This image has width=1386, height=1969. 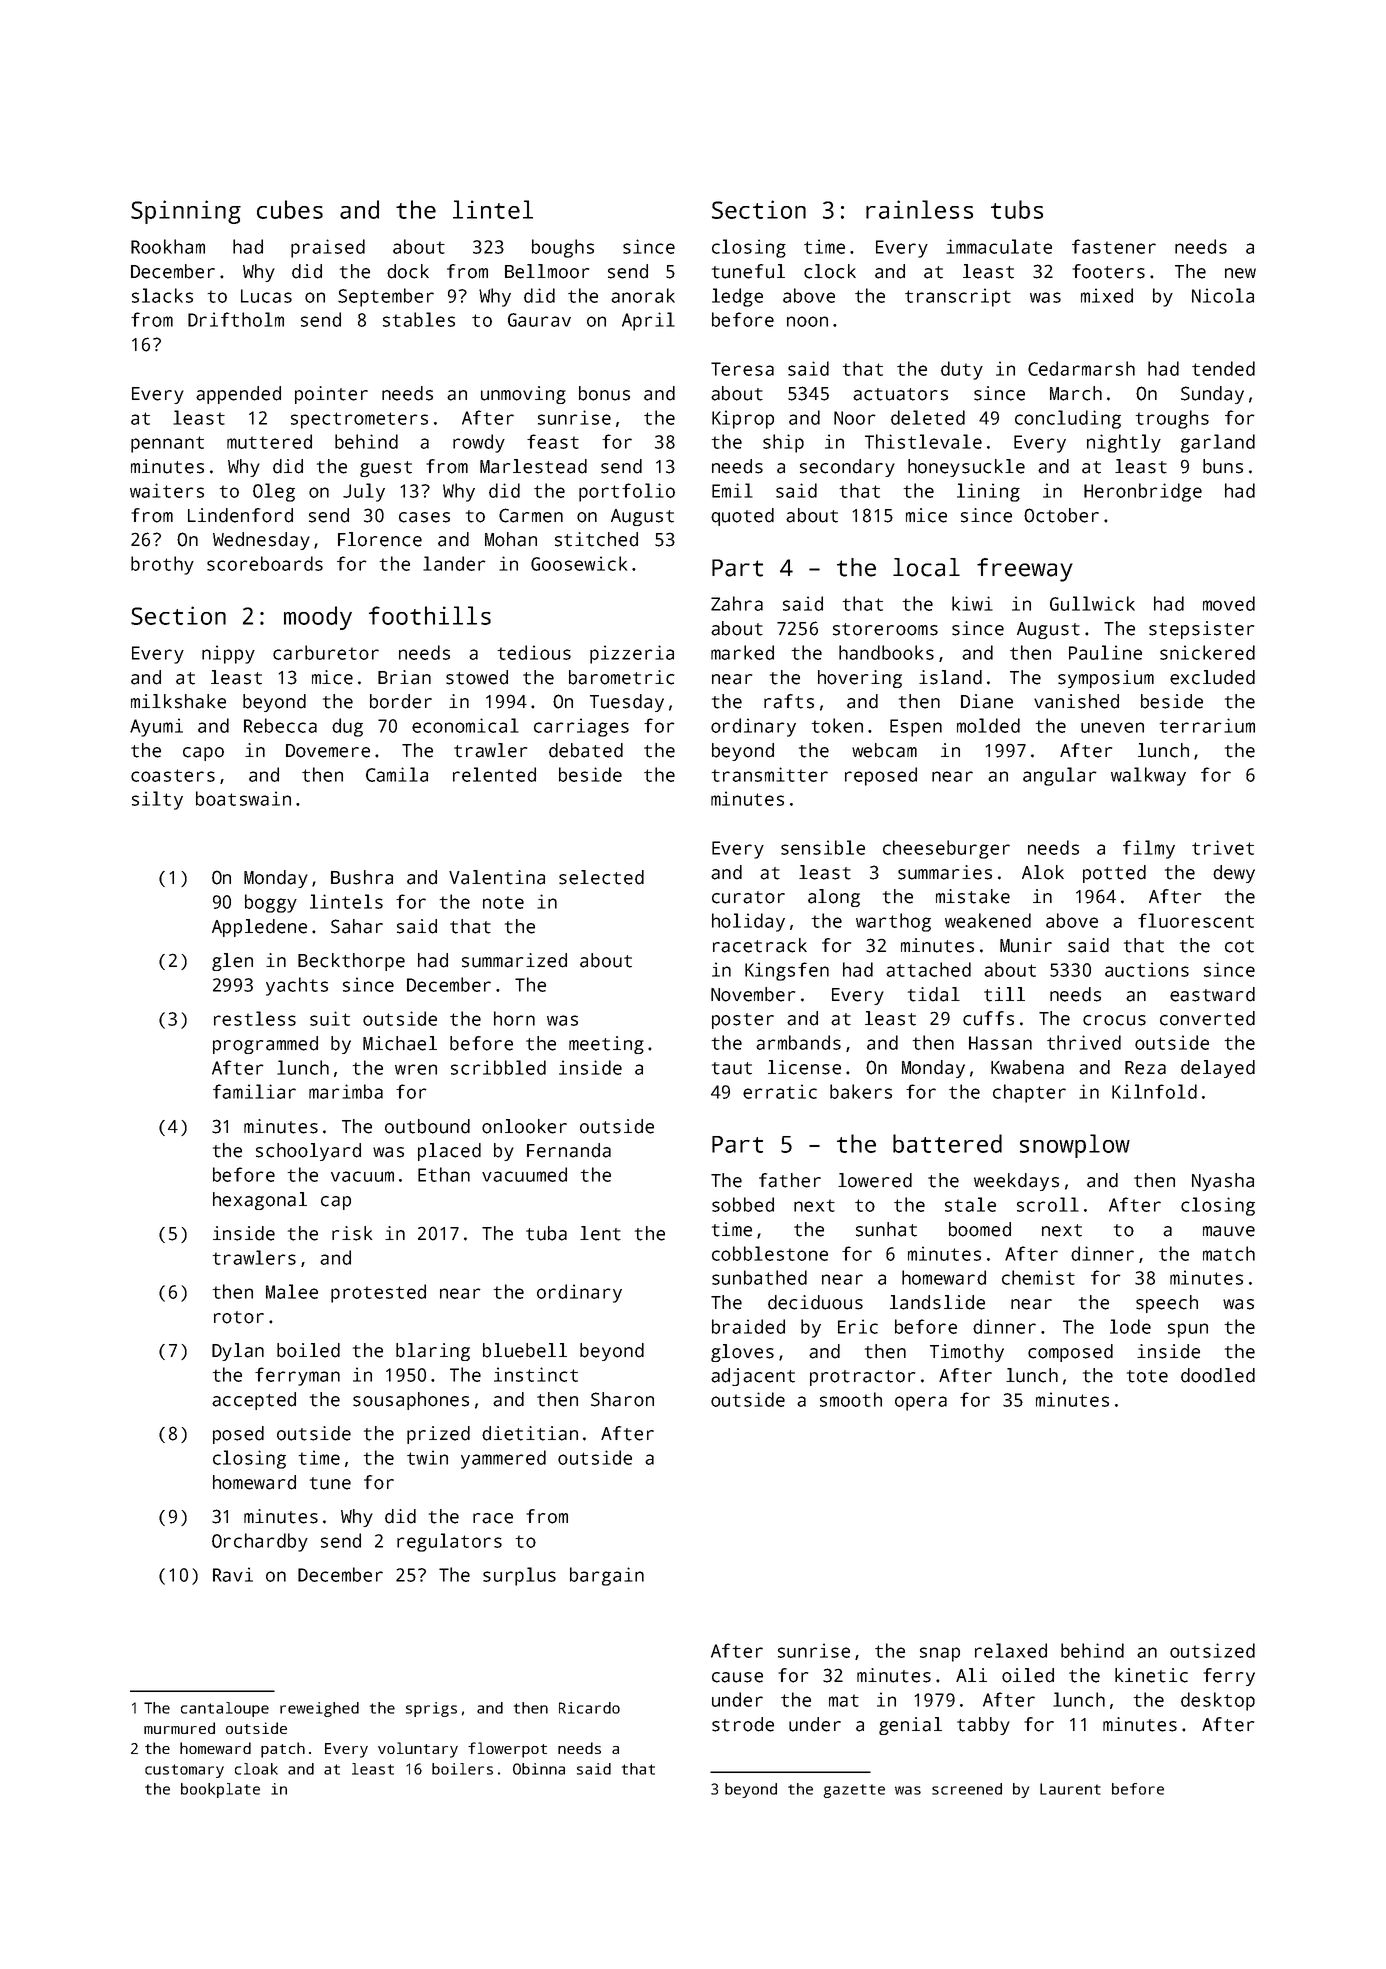 I want to click on taut, so click(x=732, y=1068).
